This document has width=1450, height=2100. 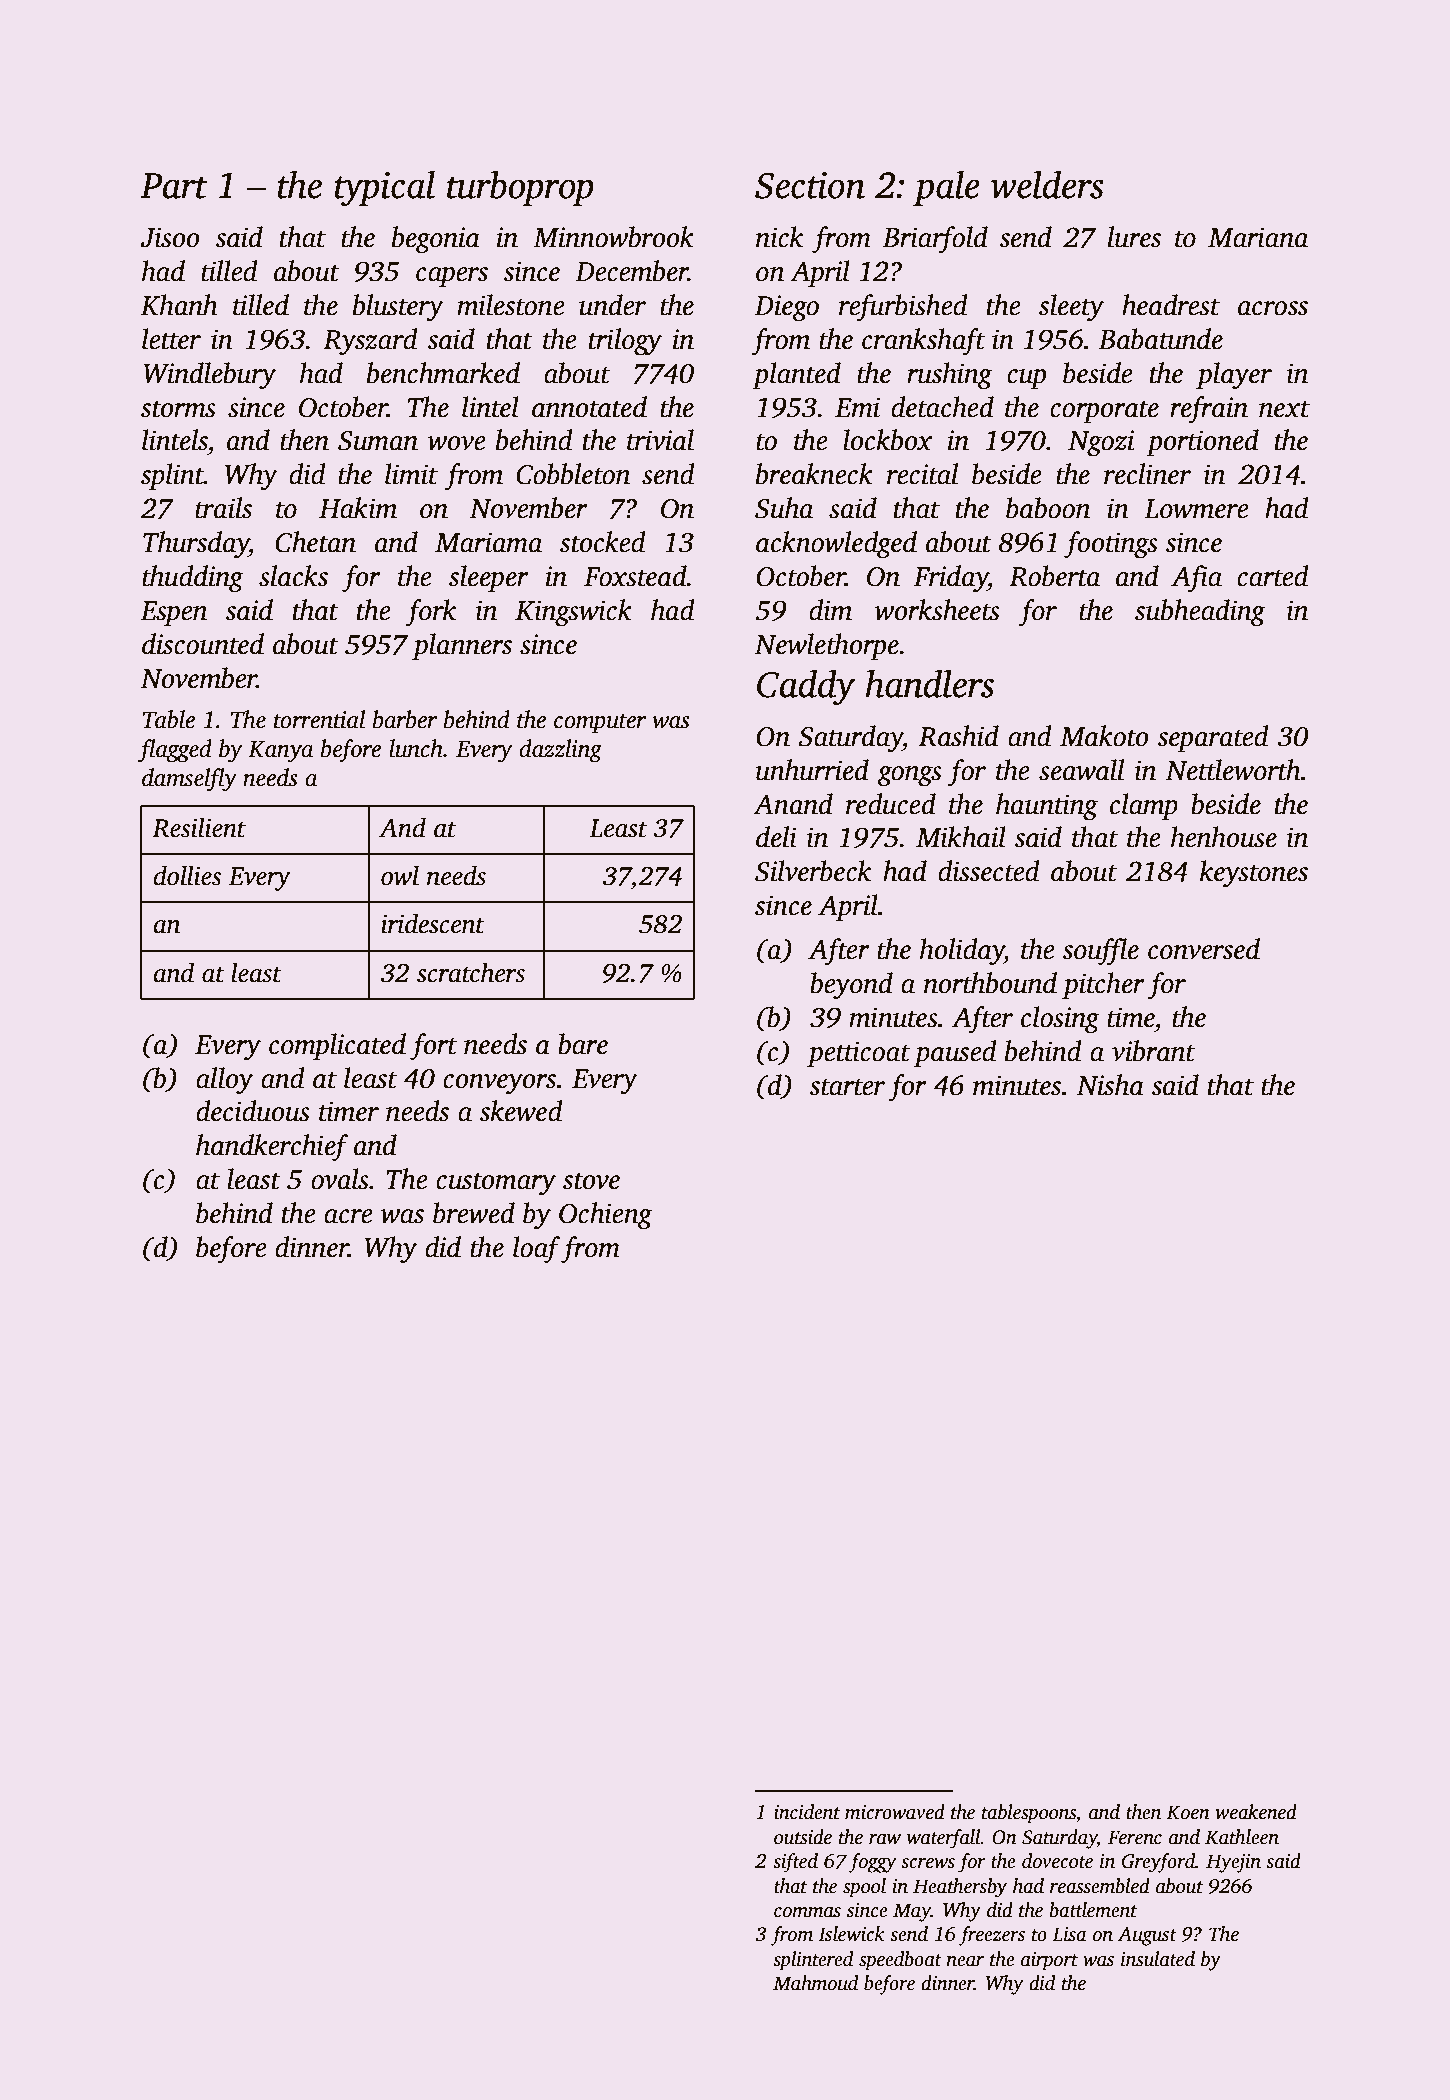 I want to click on handkerchief, so click(x=272, y=1148).
